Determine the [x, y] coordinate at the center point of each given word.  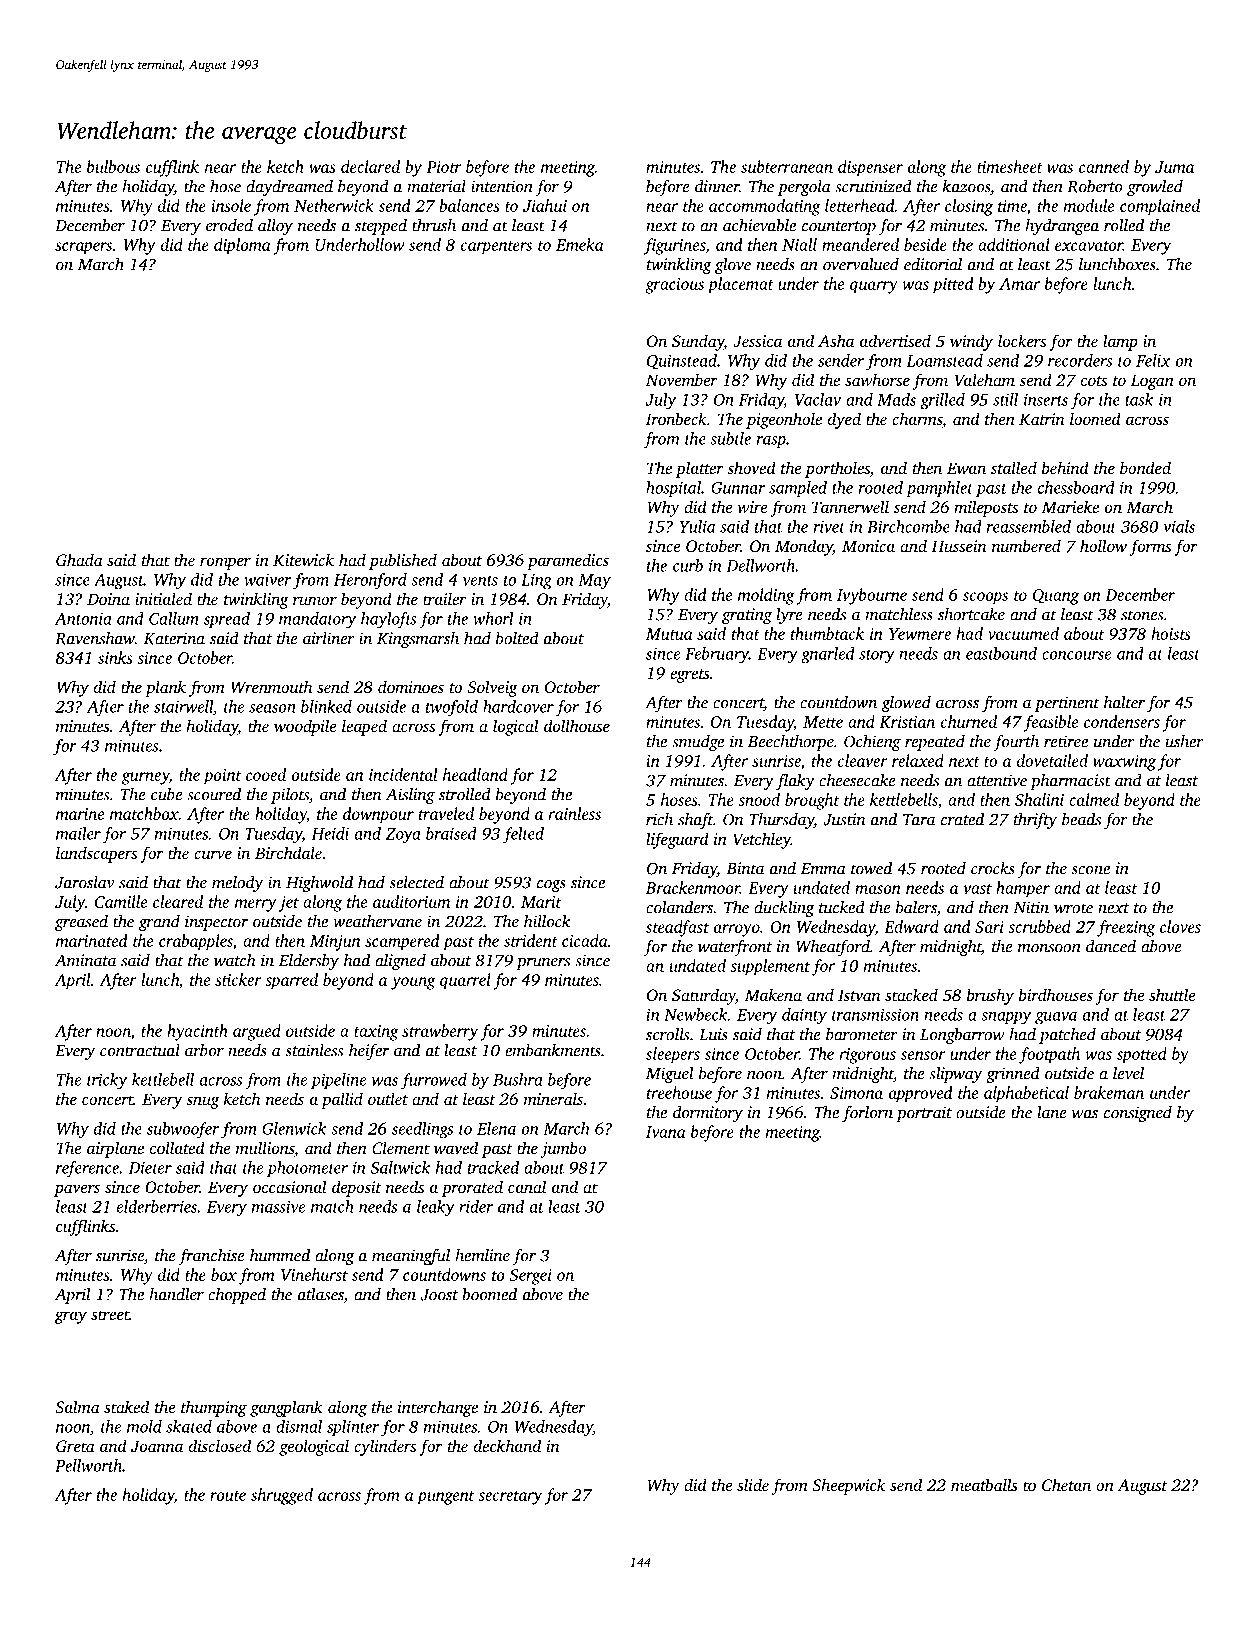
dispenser [870, 168]
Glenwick [294, 1128]
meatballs [984, 1484]
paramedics [568, 561]
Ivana [665, 1132]
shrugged [282, 1496]
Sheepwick [849, 1486]
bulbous [113, 166]
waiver [267, 580]
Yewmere [920, 634]
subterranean [787, 166]
